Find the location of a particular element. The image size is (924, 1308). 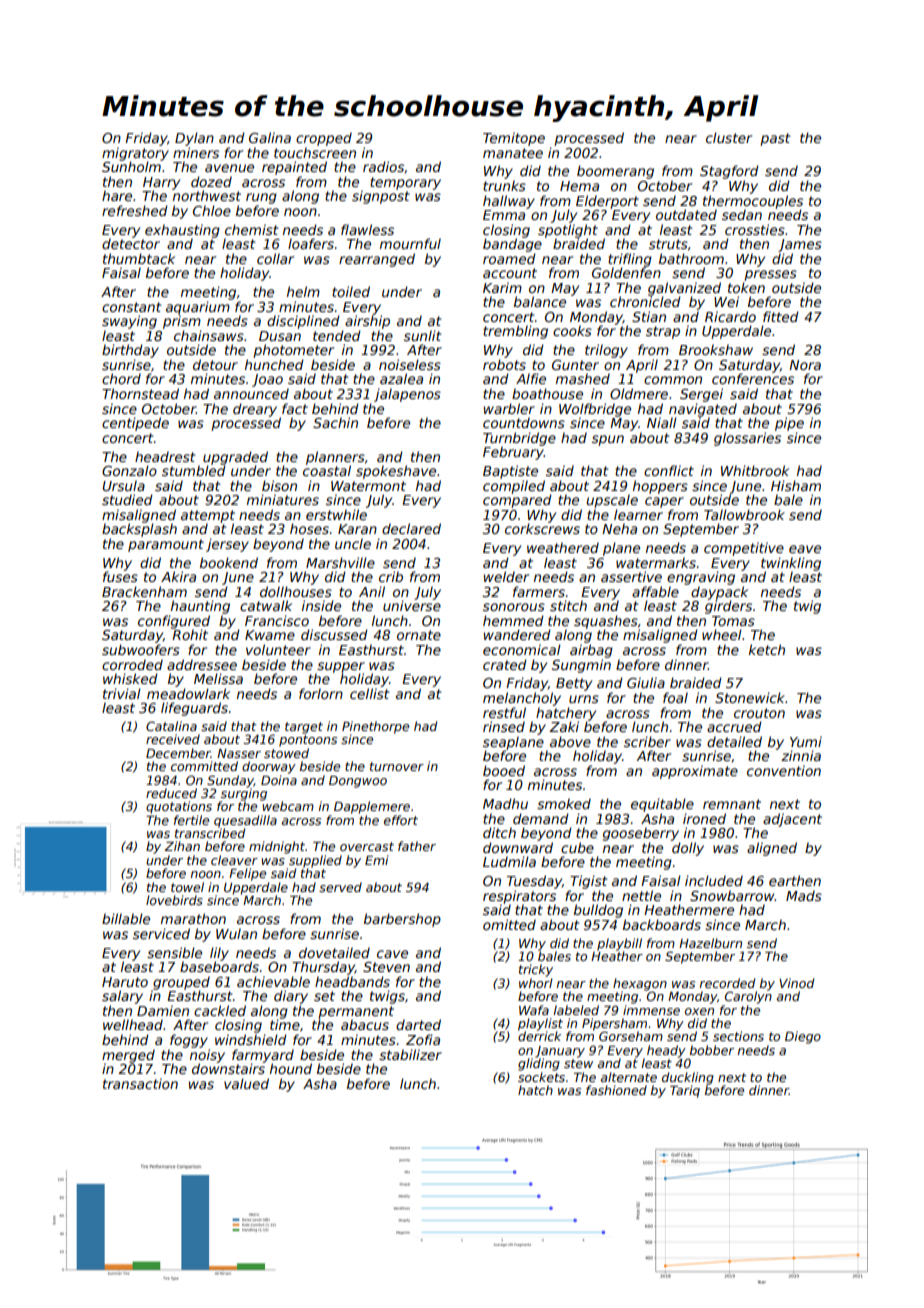

stabilizer is located at coordinates (410, 1054).
